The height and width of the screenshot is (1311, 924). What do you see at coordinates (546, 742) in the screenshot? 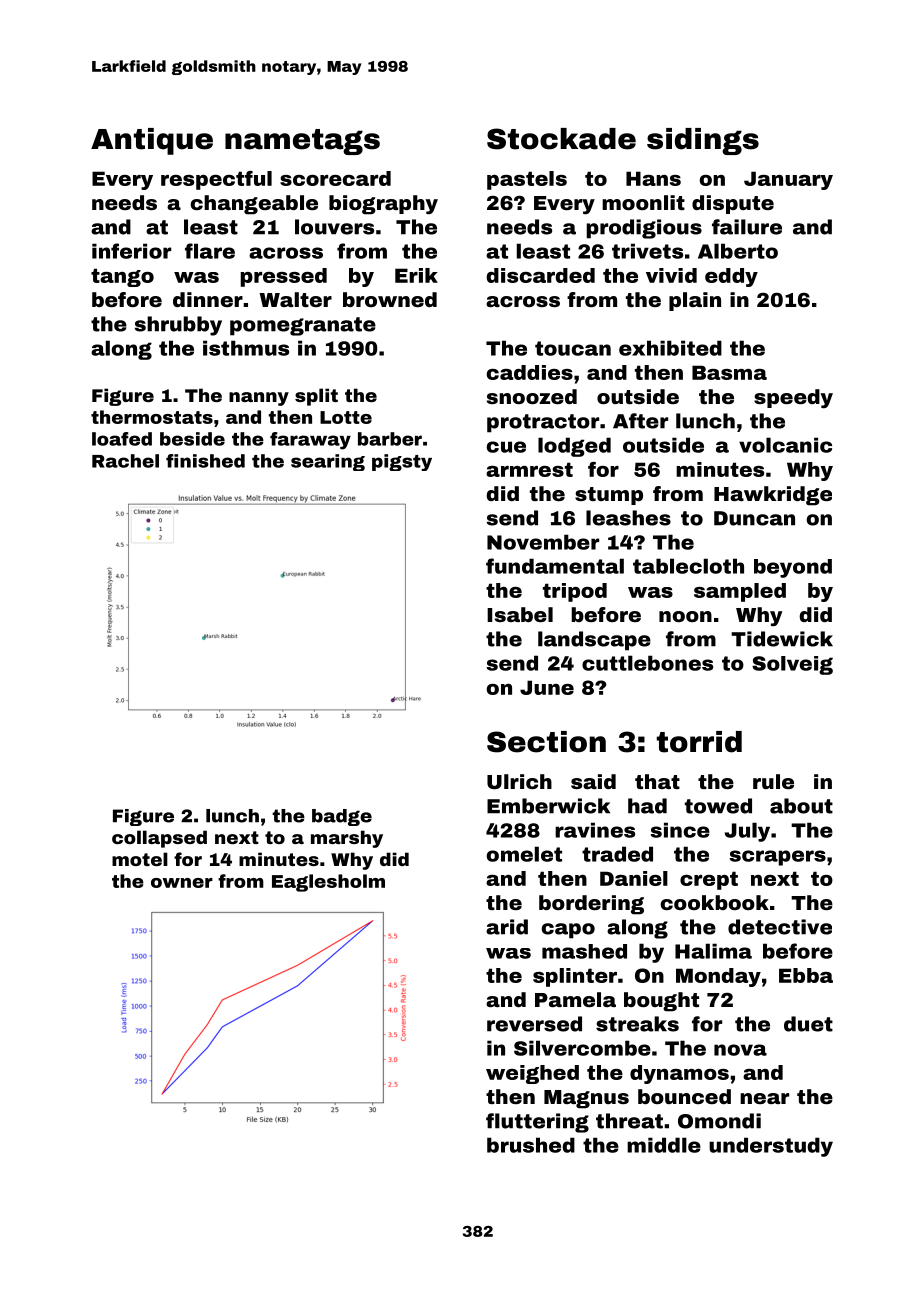
I see `Section` at bounding box center [546, 742].
